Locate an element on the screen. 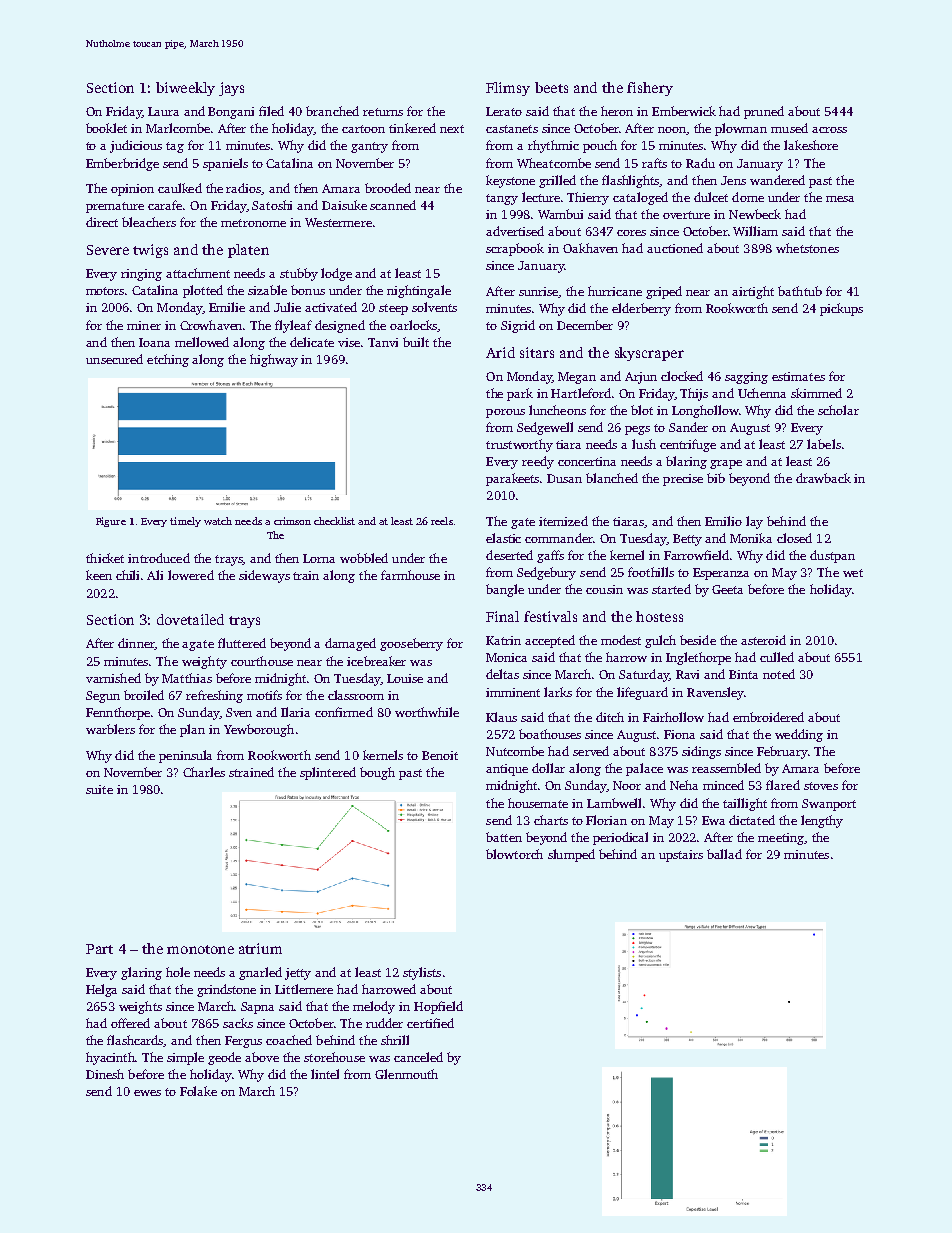  ditch is located at coordinates (610, 717).
